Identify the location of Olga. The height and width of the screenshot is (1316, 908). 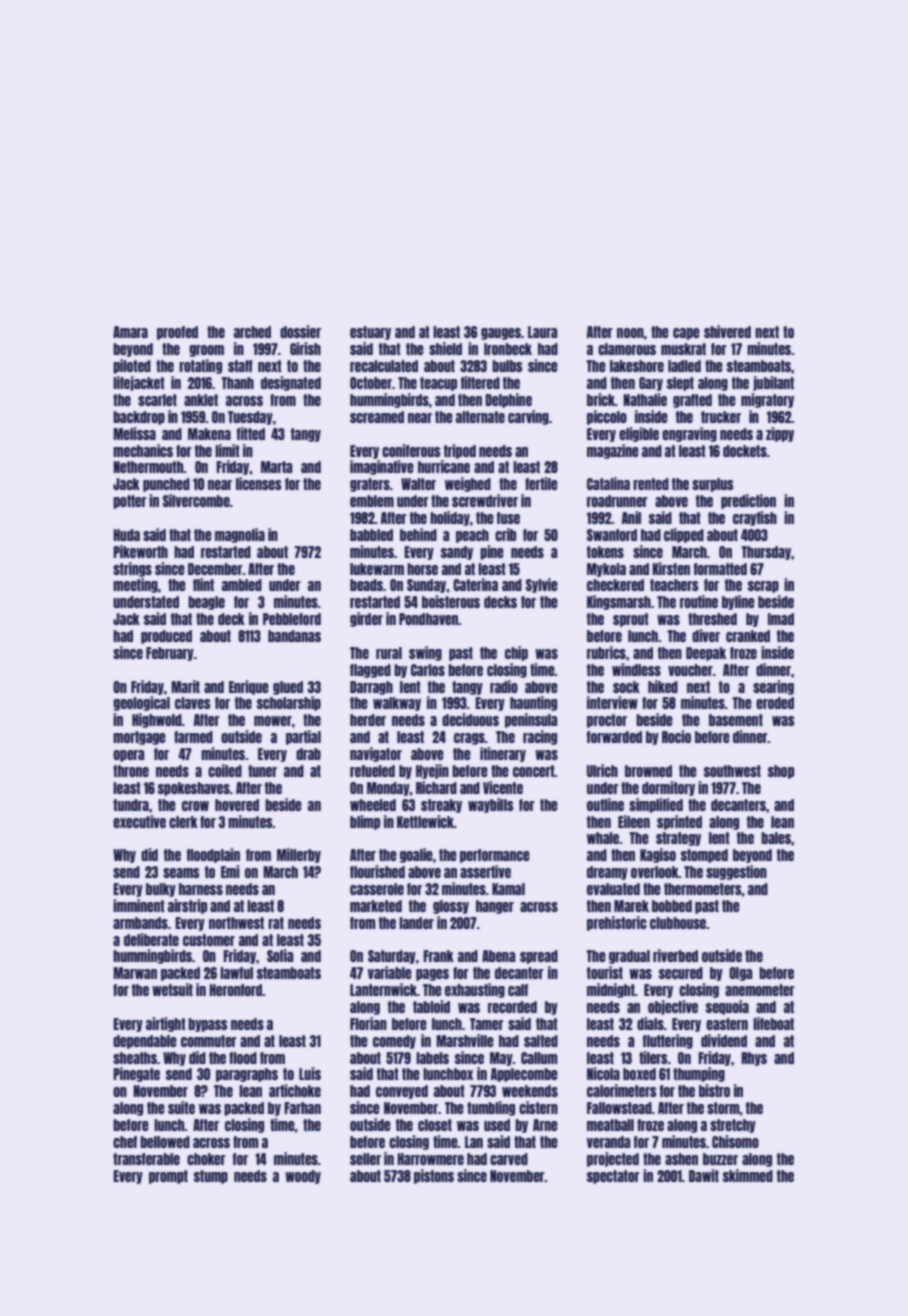
(740, 974).
